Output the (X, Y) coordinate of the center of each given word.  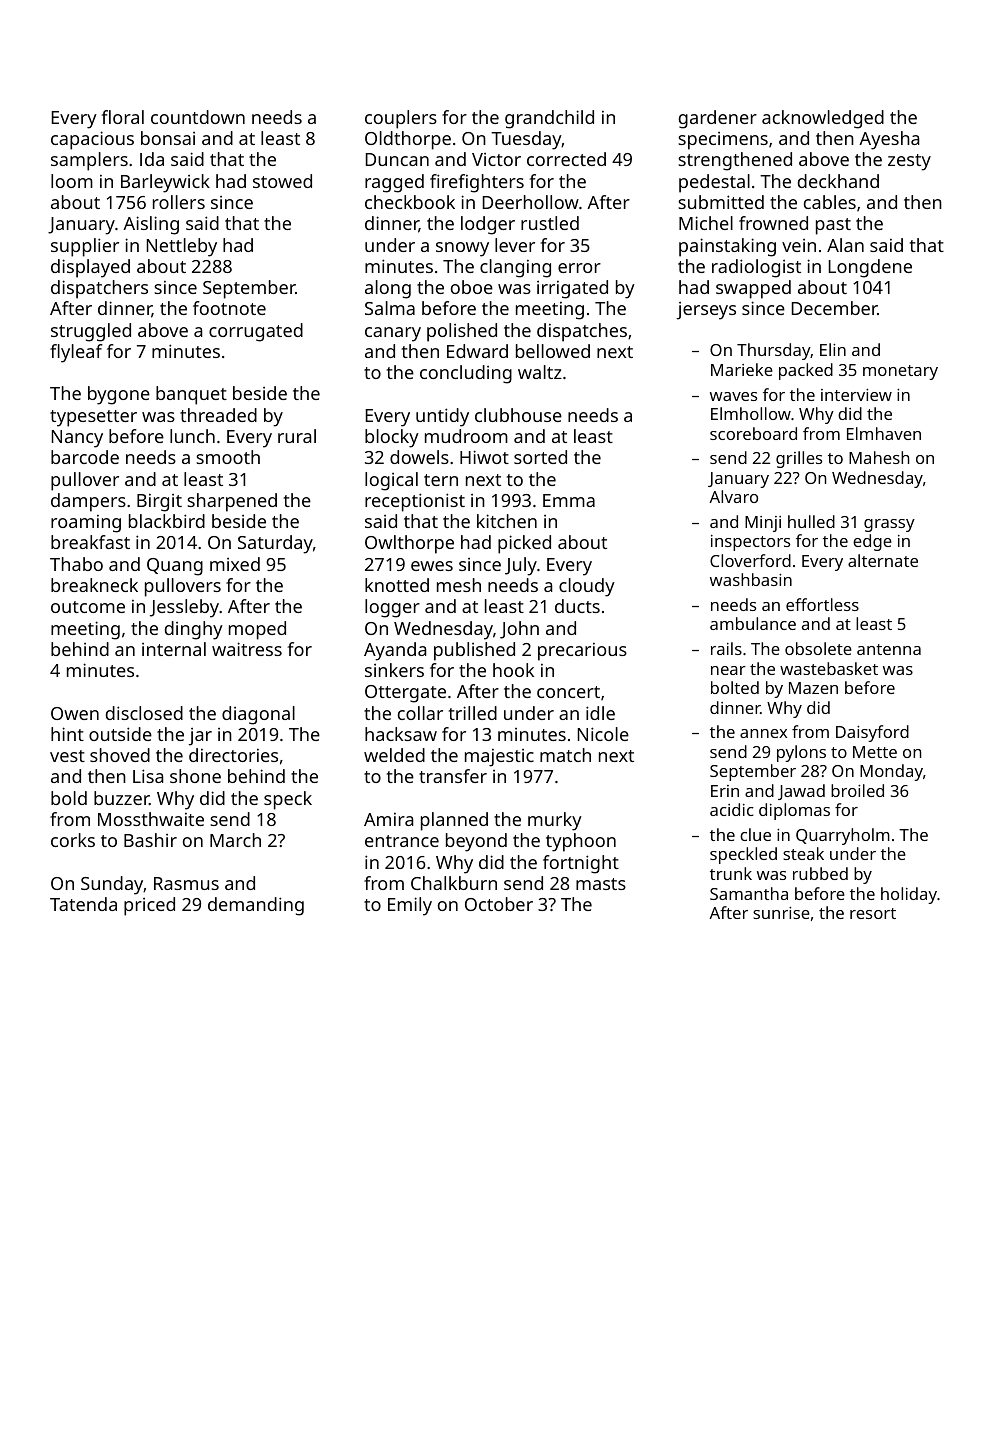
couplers (401, 119)
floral (123, 117)
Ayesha (889, 140)
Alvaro (733, 496)
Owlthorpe (409, 544)
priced (149, 906)
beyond (476, 842)
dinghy (194, 630)
